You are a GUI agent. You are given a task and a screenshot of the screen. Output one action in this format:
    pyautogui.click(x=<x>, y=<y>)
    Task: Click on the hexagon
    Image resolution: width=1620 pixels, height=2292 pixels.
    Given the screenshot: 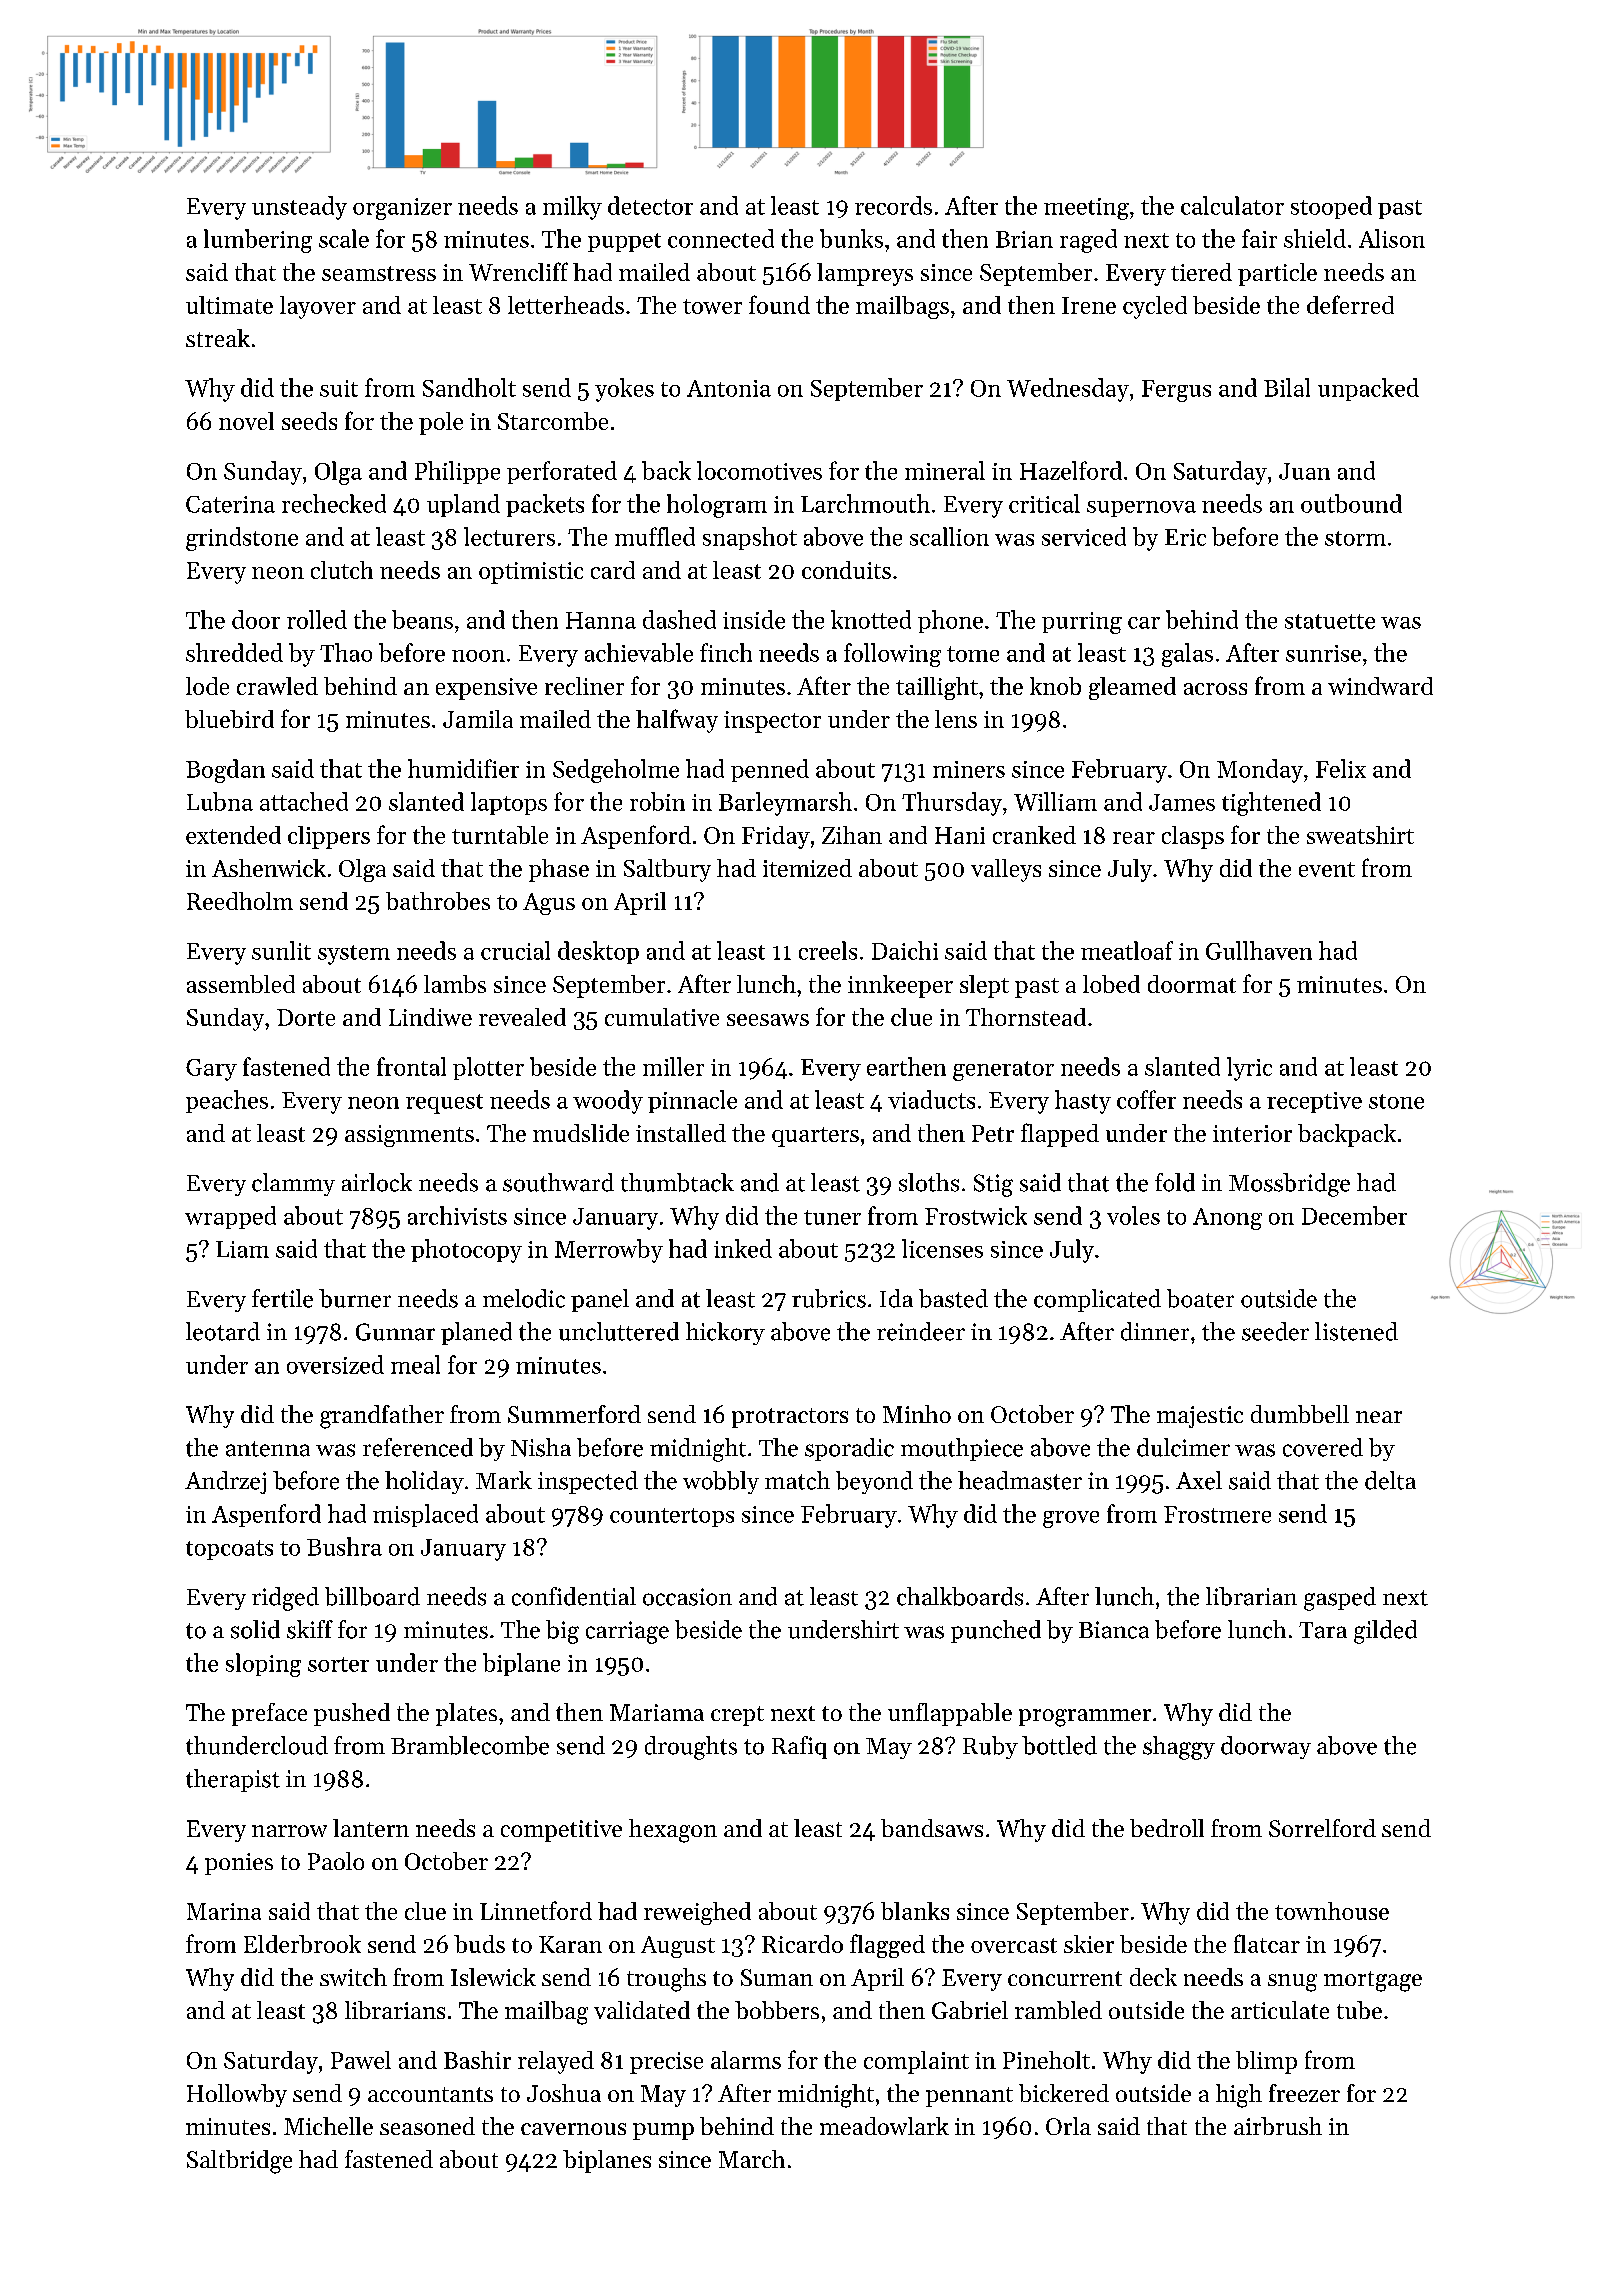 What is the action you would take?
    pyautogui.click(x=673, y=1831)
